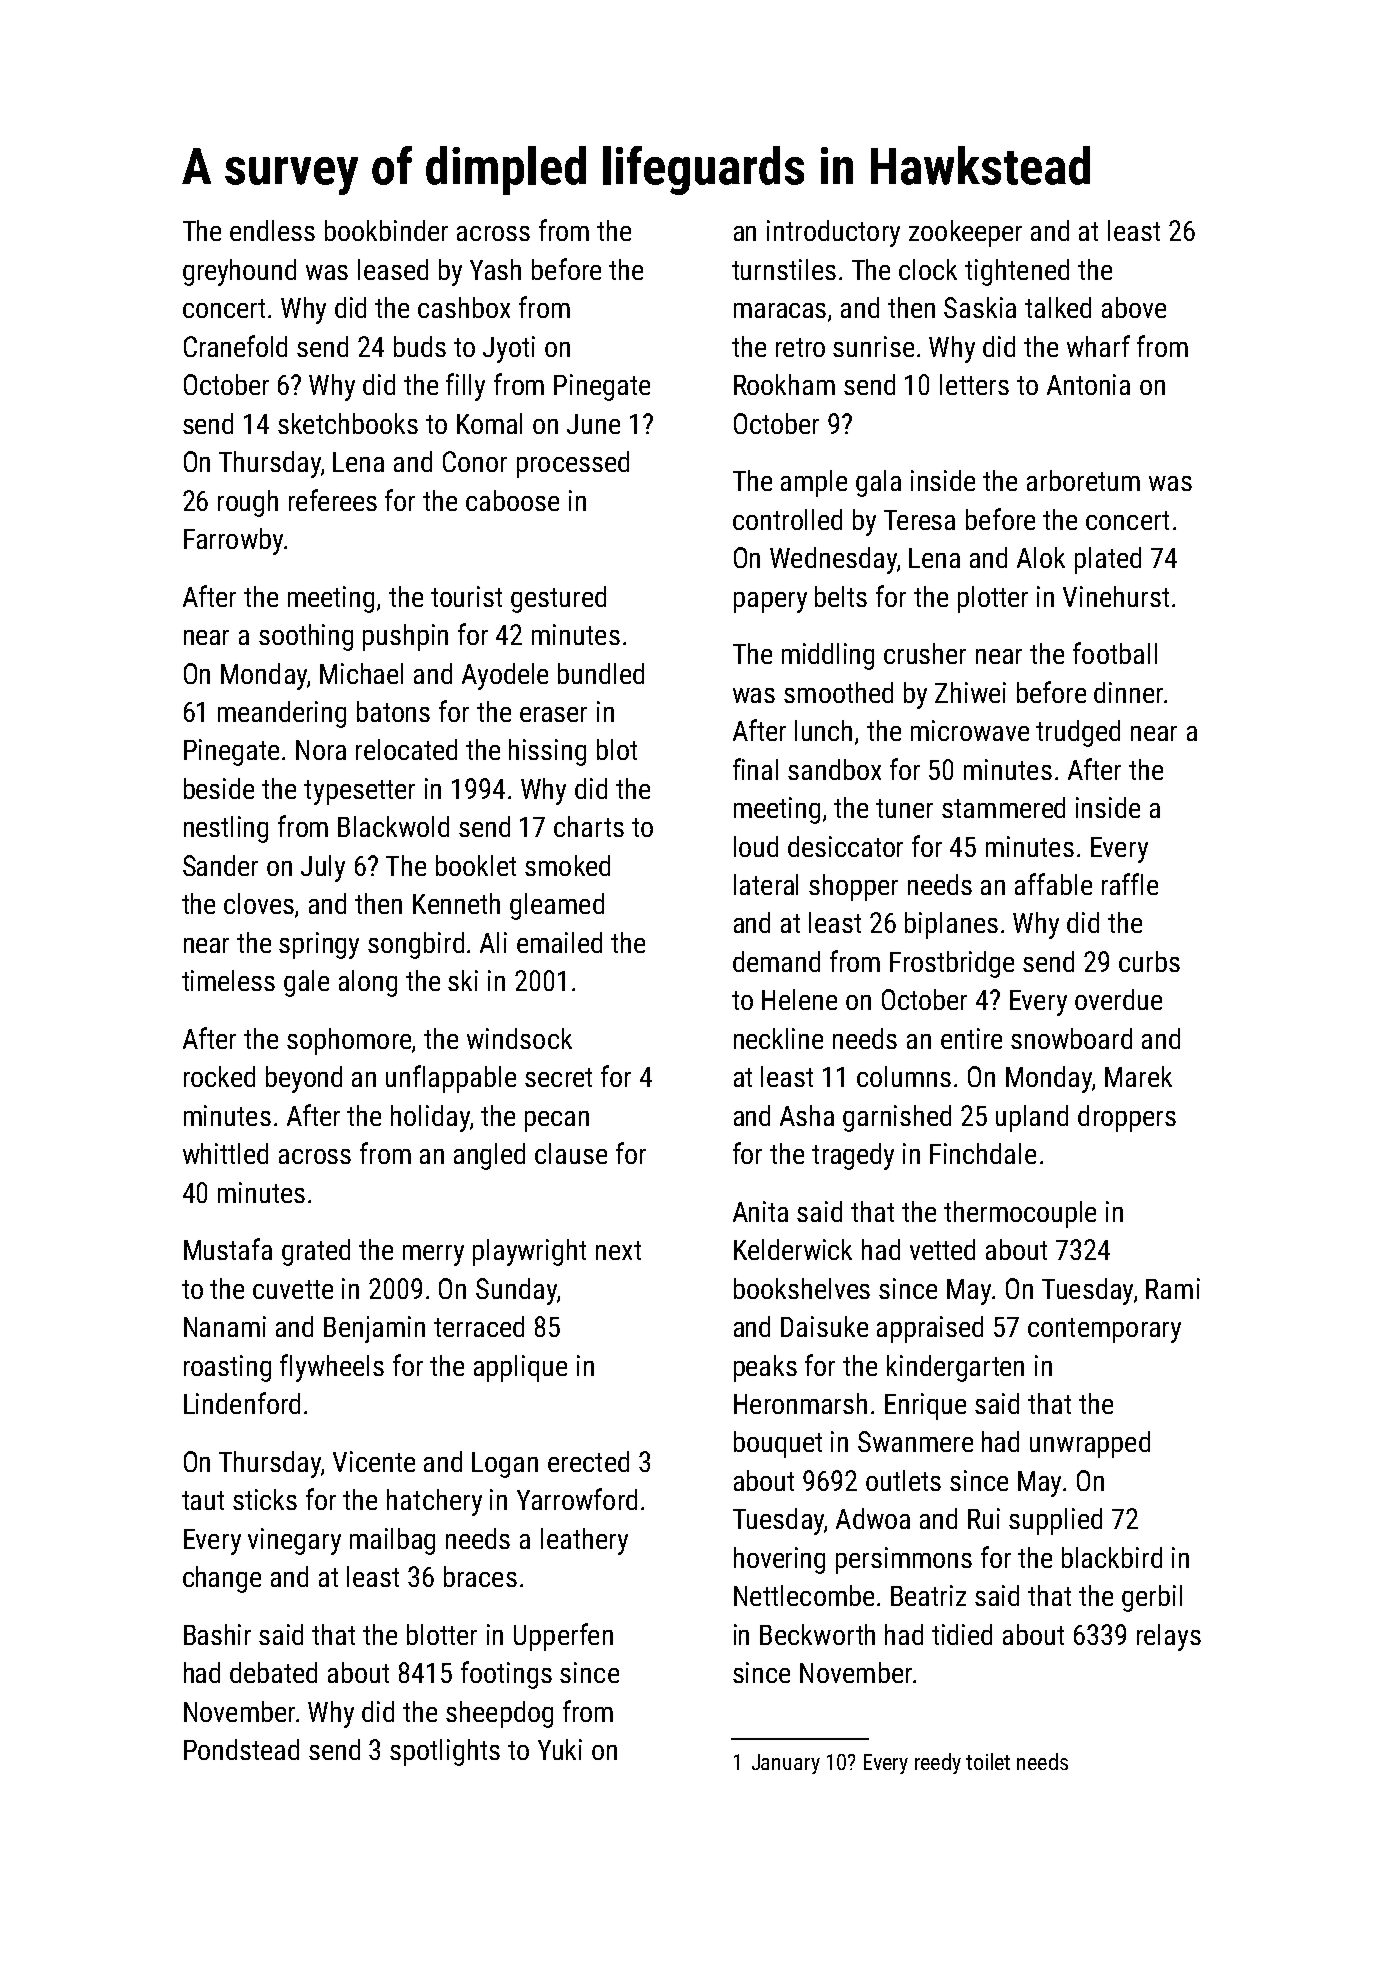 The image size is (1386, 1969). Describe the element at coordinates (776, 961) in the page. I see `demand` at that location.
